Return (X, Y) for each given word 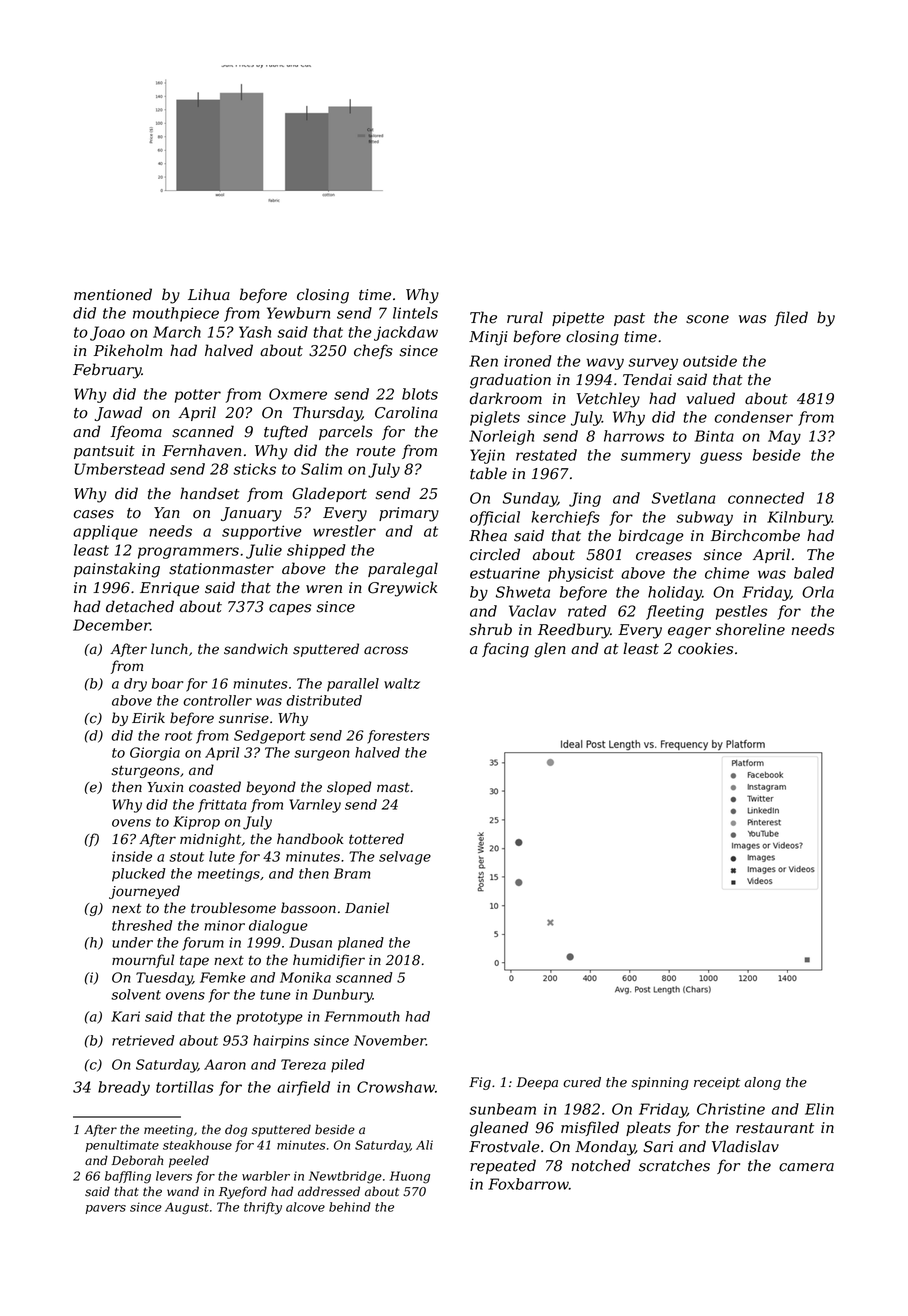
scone (707, 319)
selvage (405, 858)
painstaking (117, 570)
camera (806, 1167)
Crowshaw (396, 1087)
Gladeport (329, 494)
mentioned (113, 294)
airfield (303, 1088)
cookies (705, 648)
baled (814, 573)
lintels (415, 313)
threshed (142, 925)
